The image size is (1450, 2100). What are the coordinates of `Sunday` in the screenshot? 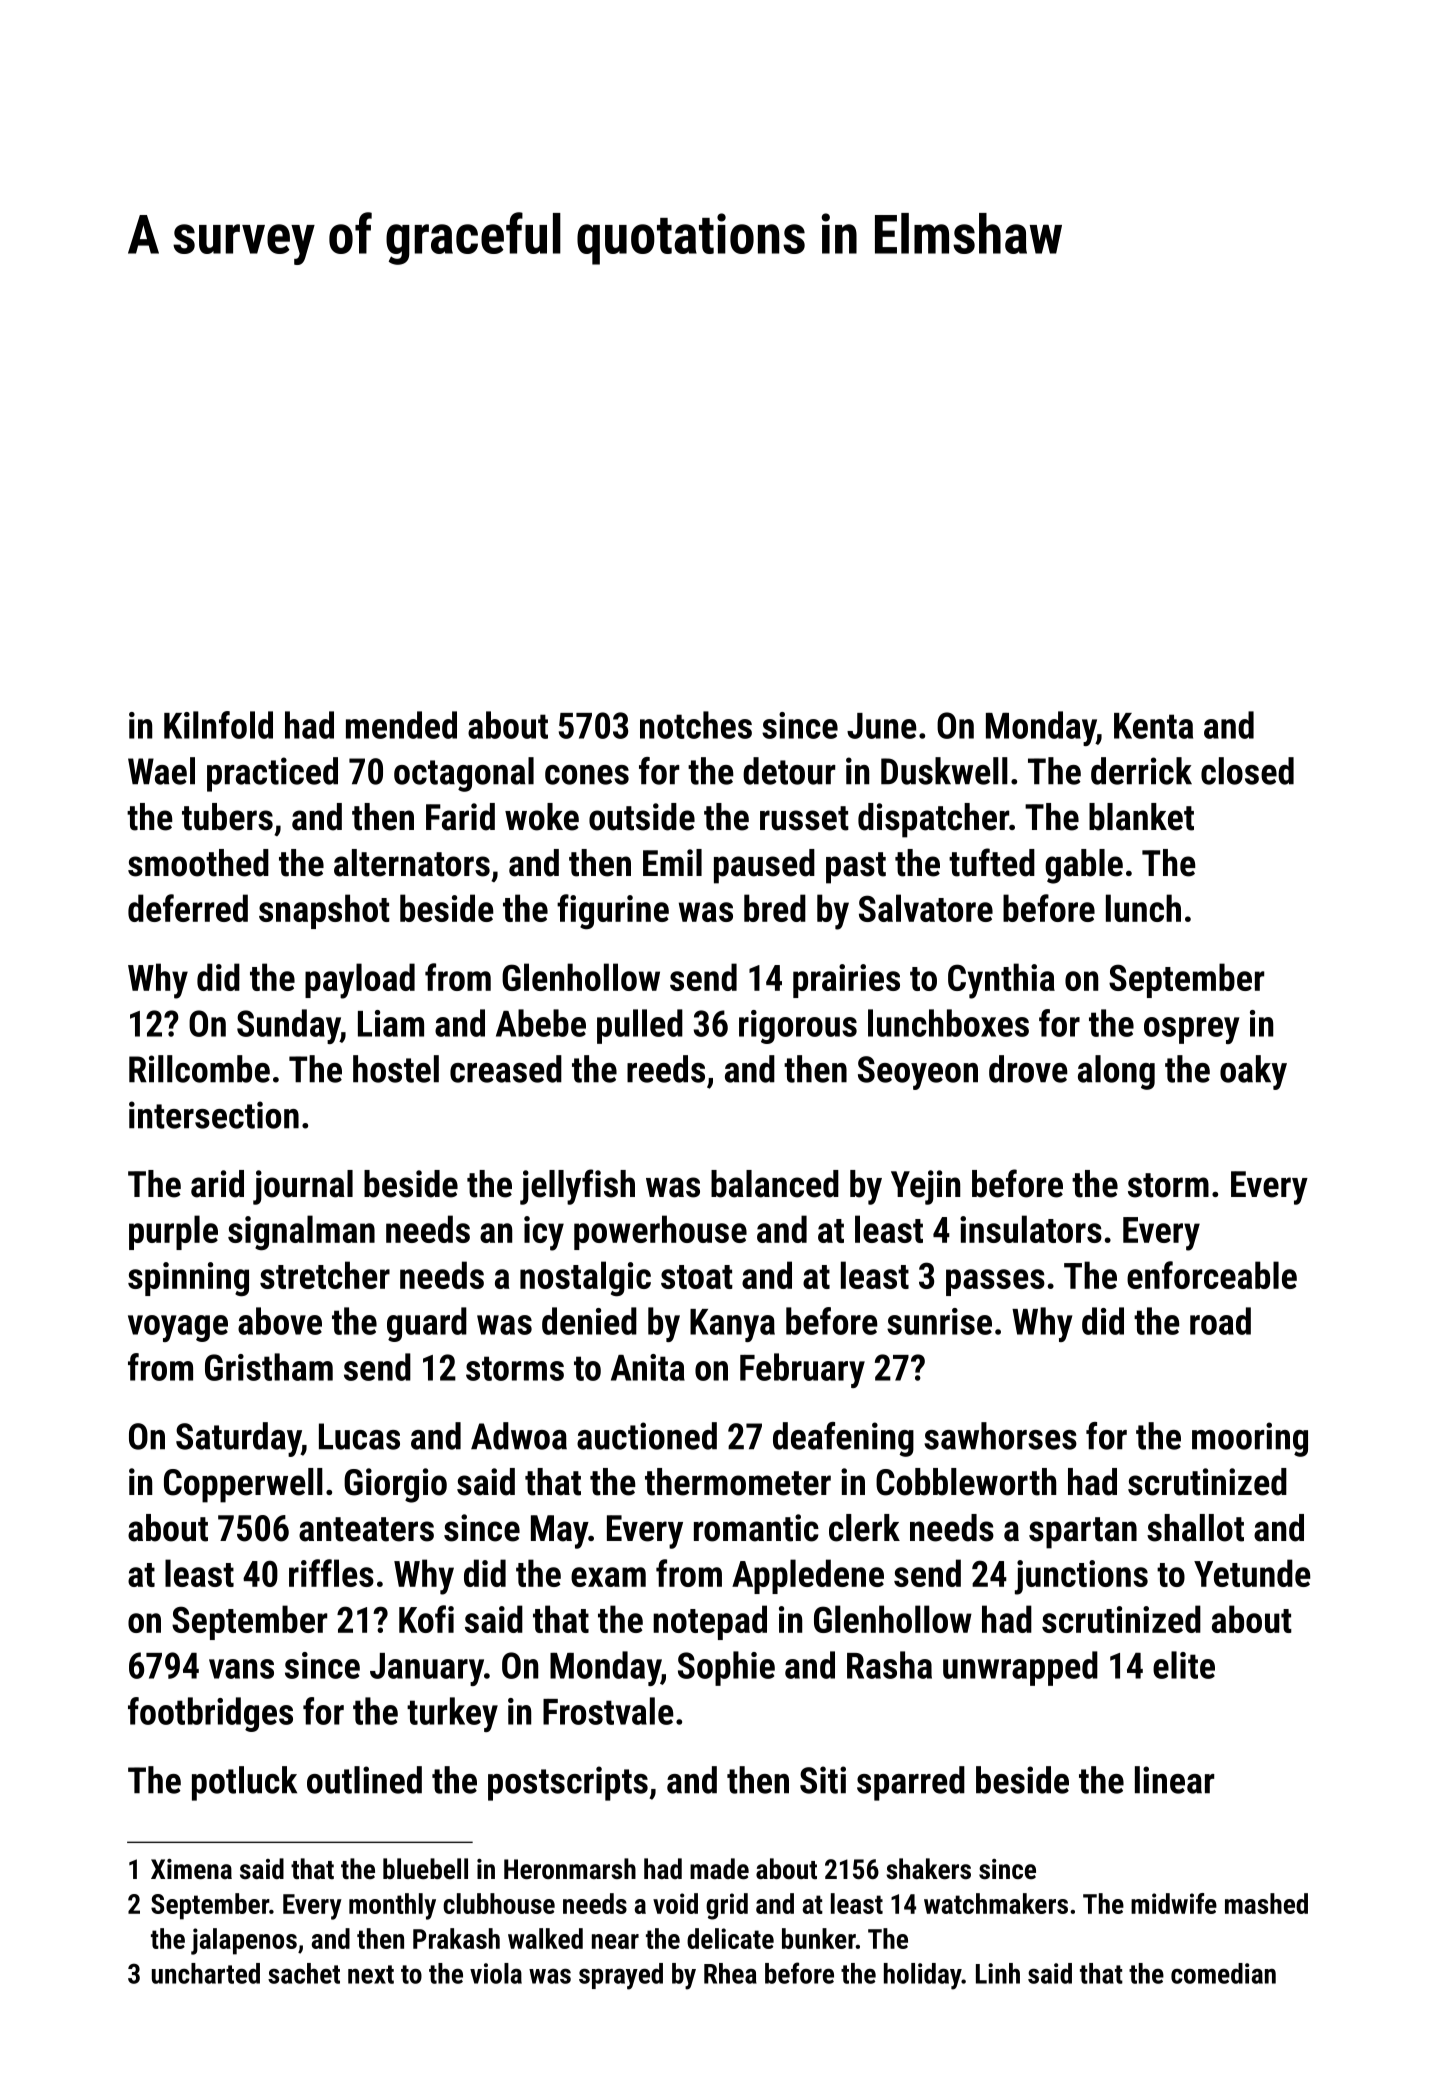 It's located at (288, 1026).
